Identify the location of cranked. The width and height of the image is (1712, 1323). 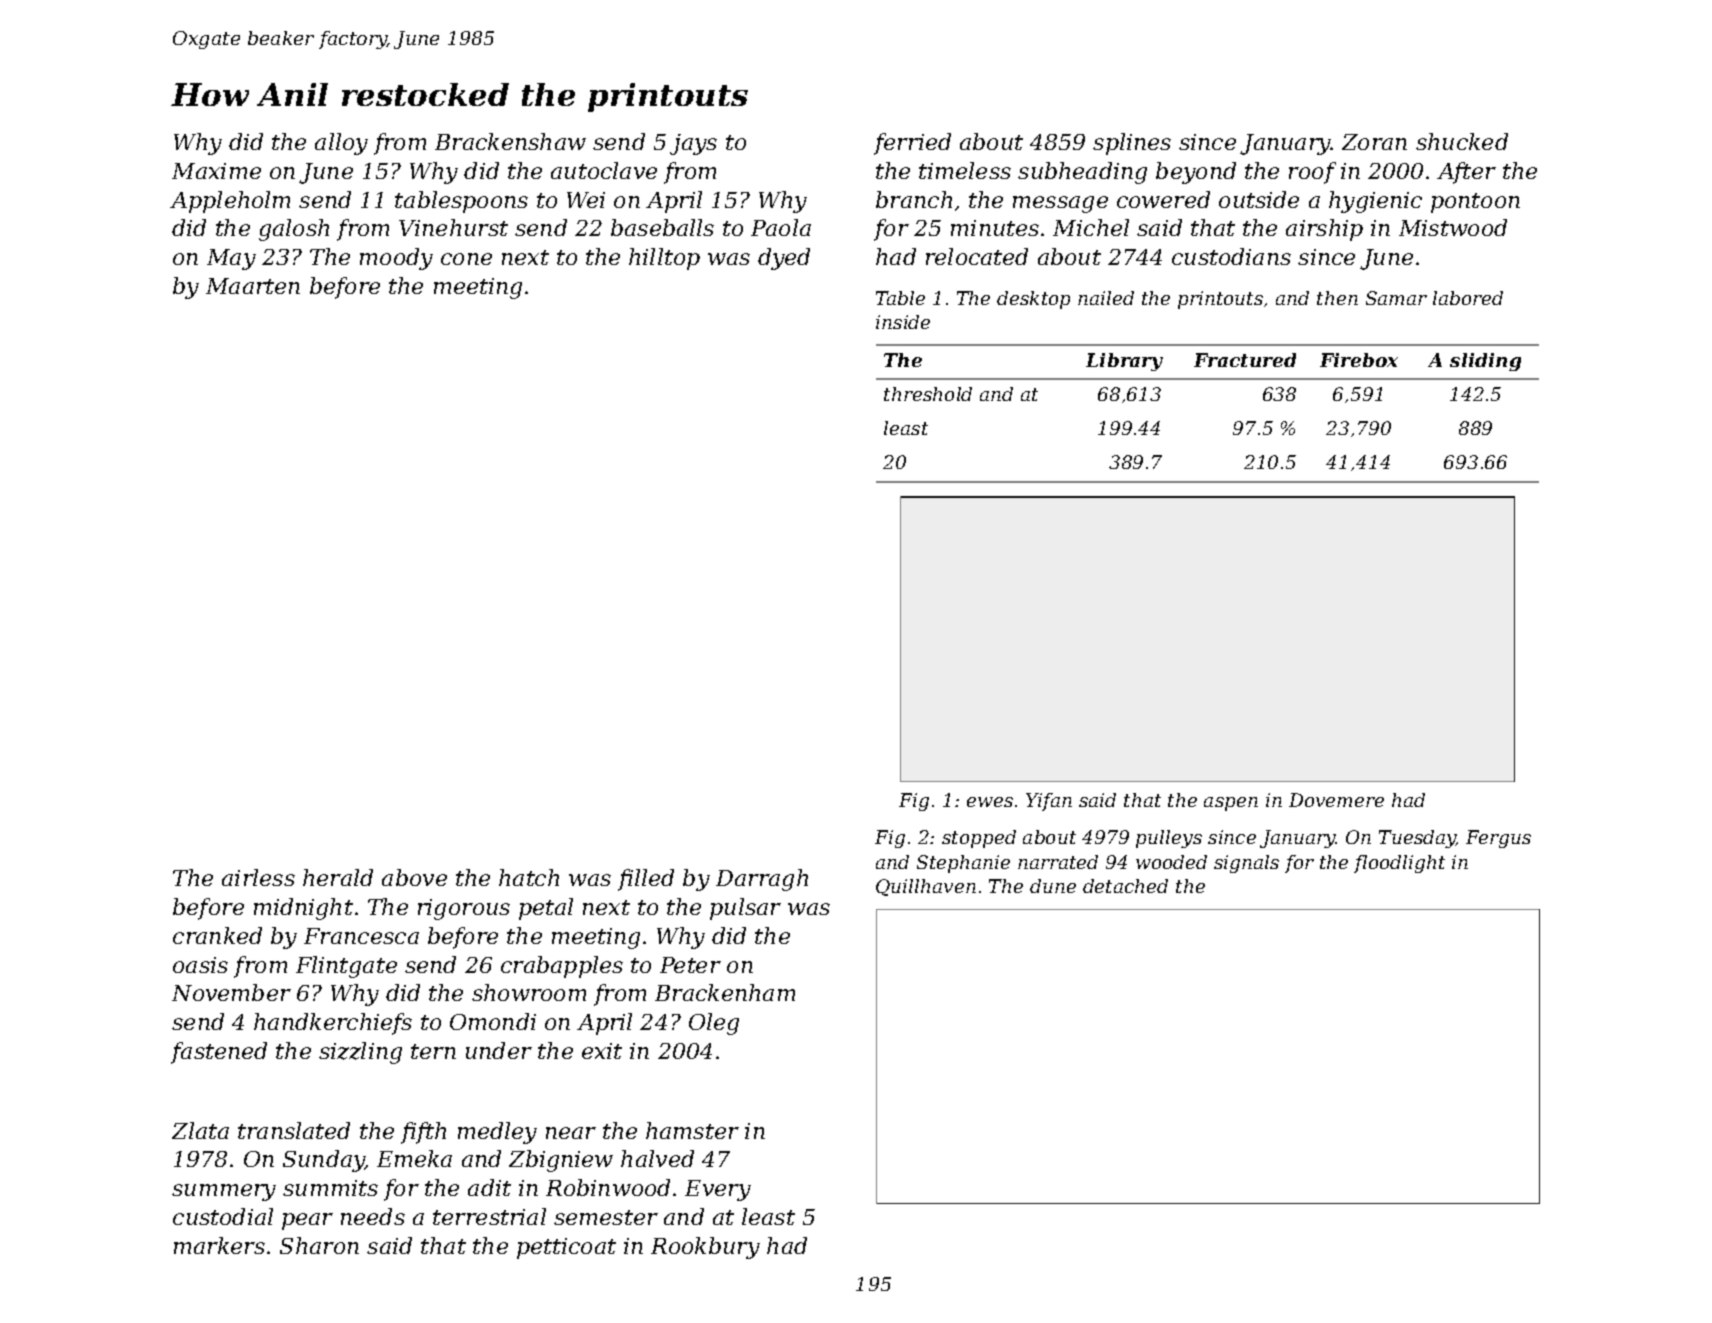
(217, 935).
